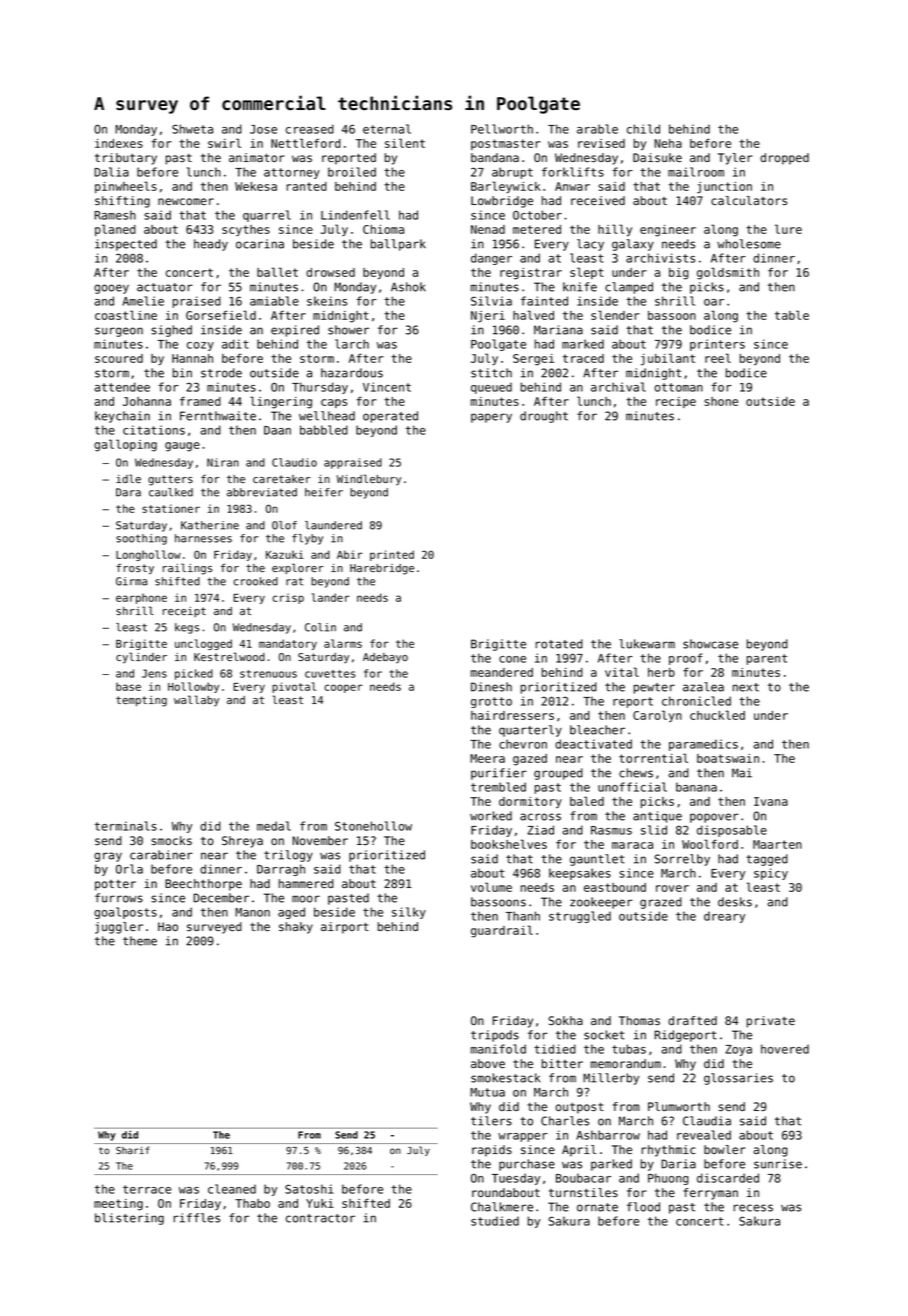 This screenshot has width=908, height=1316. Describe the element at coordinates (320, 1218) in the screenshot. I see `contractor` at that location.
